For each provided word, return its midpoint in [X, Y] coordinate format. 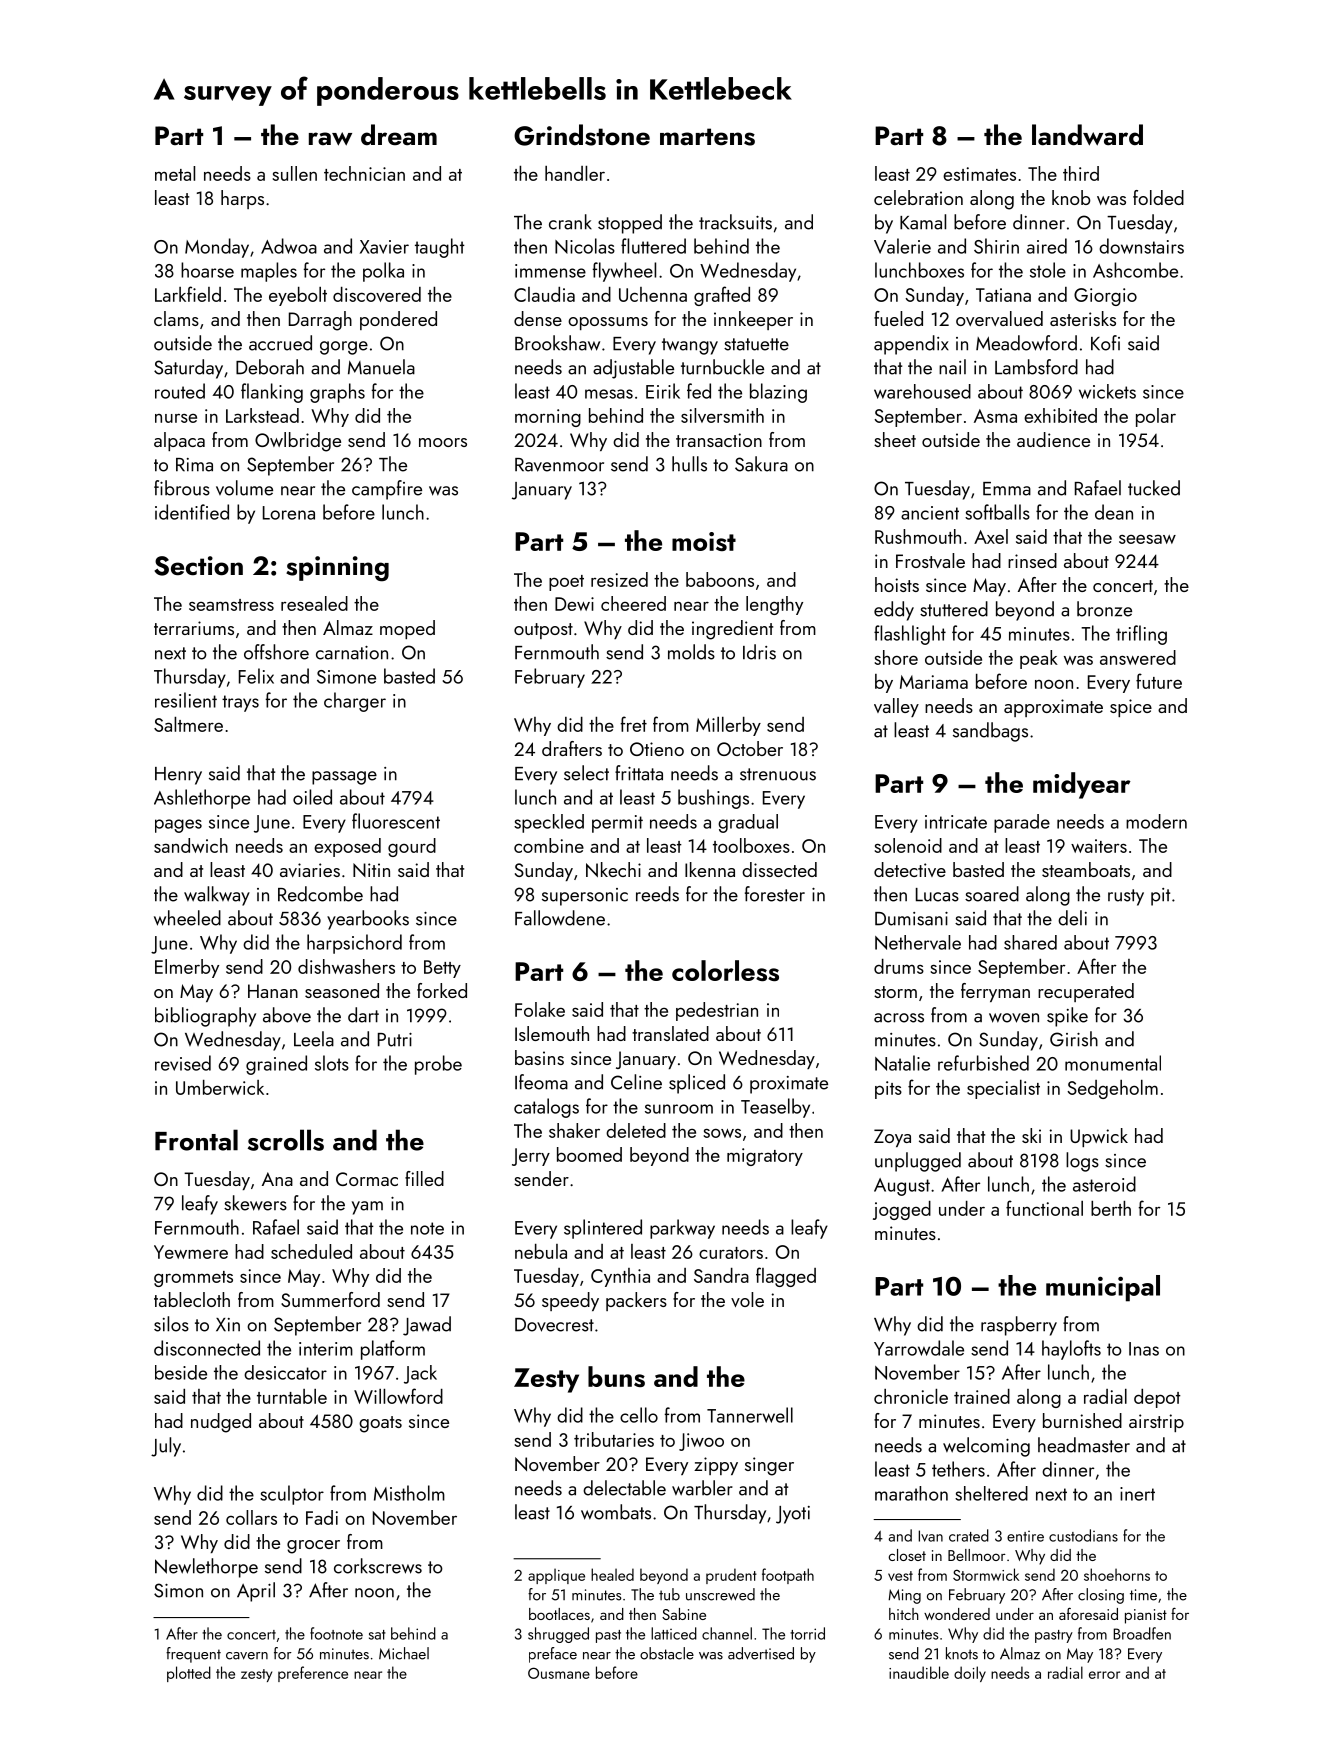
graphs [337, 393]
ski [1031, 1135]
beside [181, 1372]
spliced [697, 1084]
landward [1087, 135]
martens [707, 137]
